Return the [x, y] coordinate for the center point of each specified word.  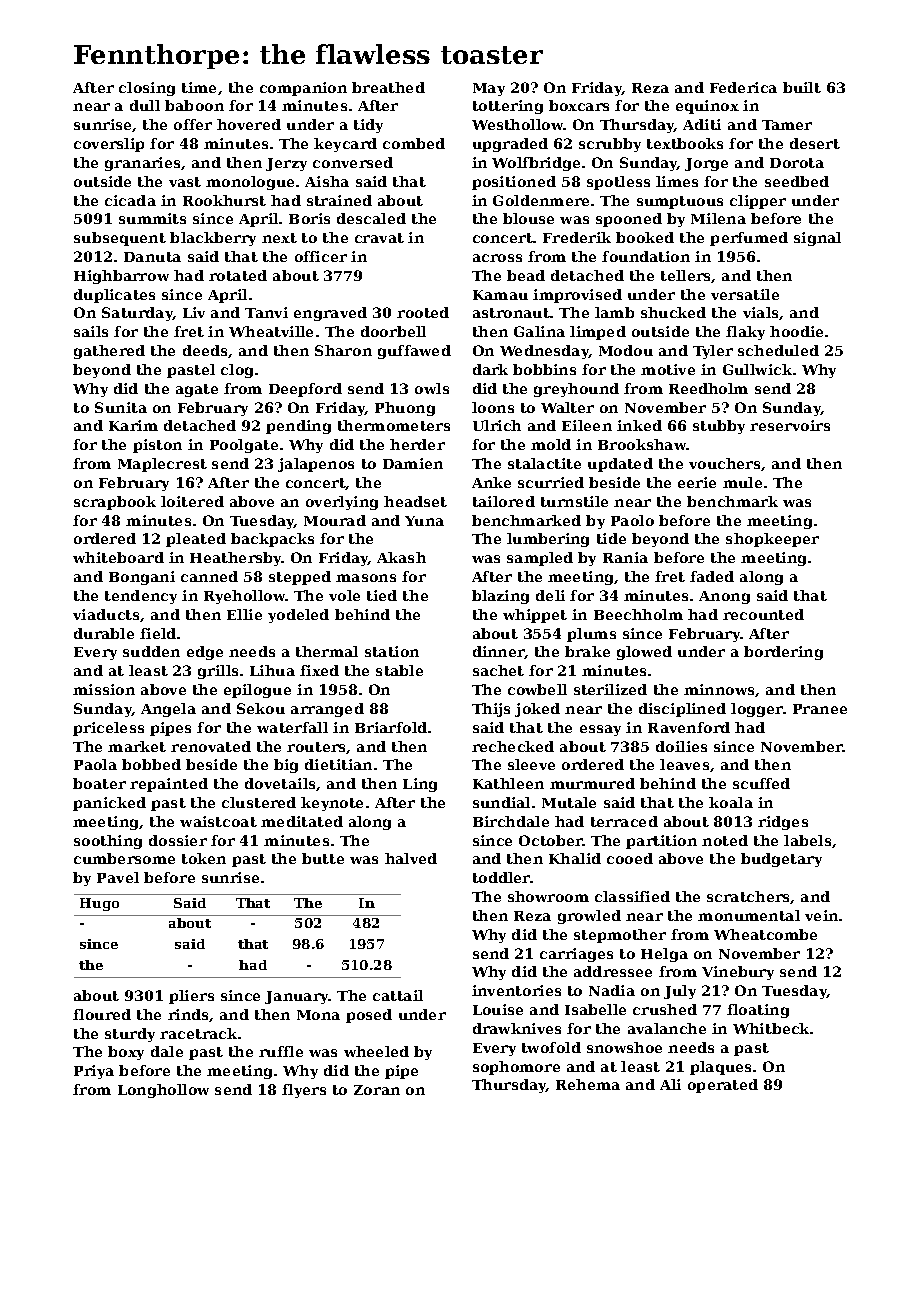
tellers [686, 276]
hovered [249, 124]
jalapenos [316, 465]
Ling [420, 785]
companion [303, 89]
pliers [191, 997]
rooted [423, 312]
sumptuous [680, 202]
